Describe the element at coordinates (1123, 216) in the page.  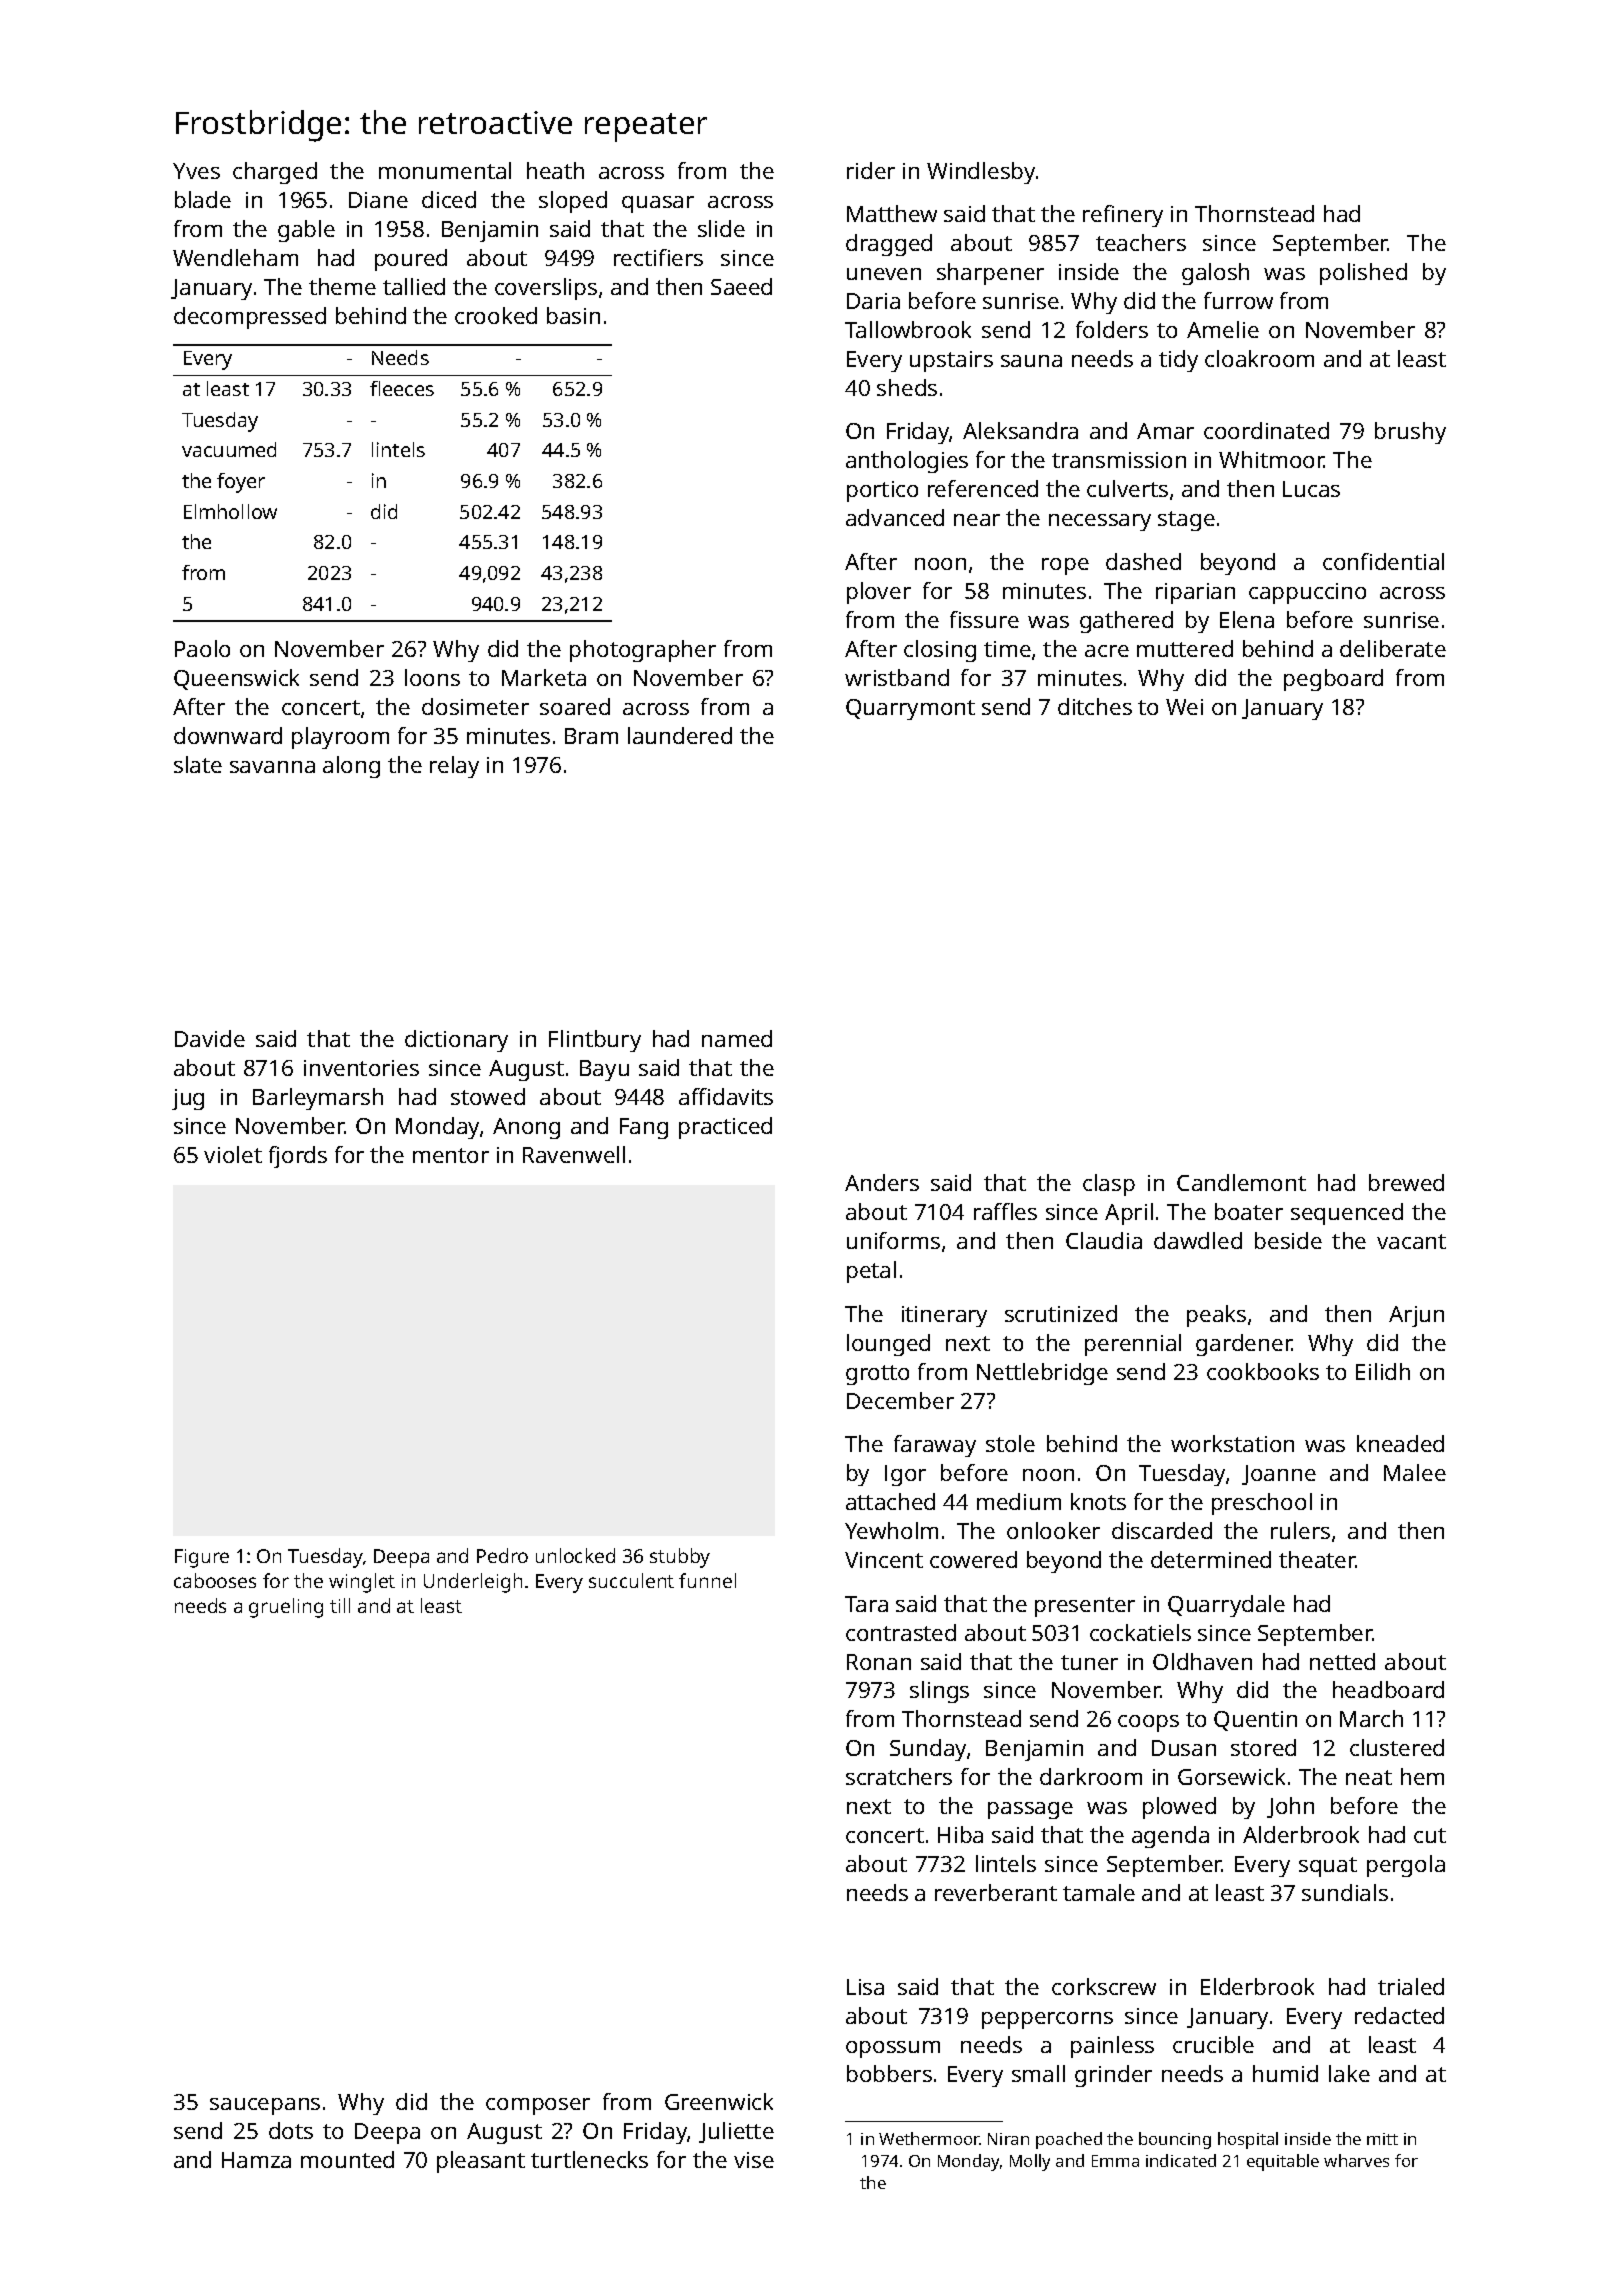
I see `refinery` at that location.
